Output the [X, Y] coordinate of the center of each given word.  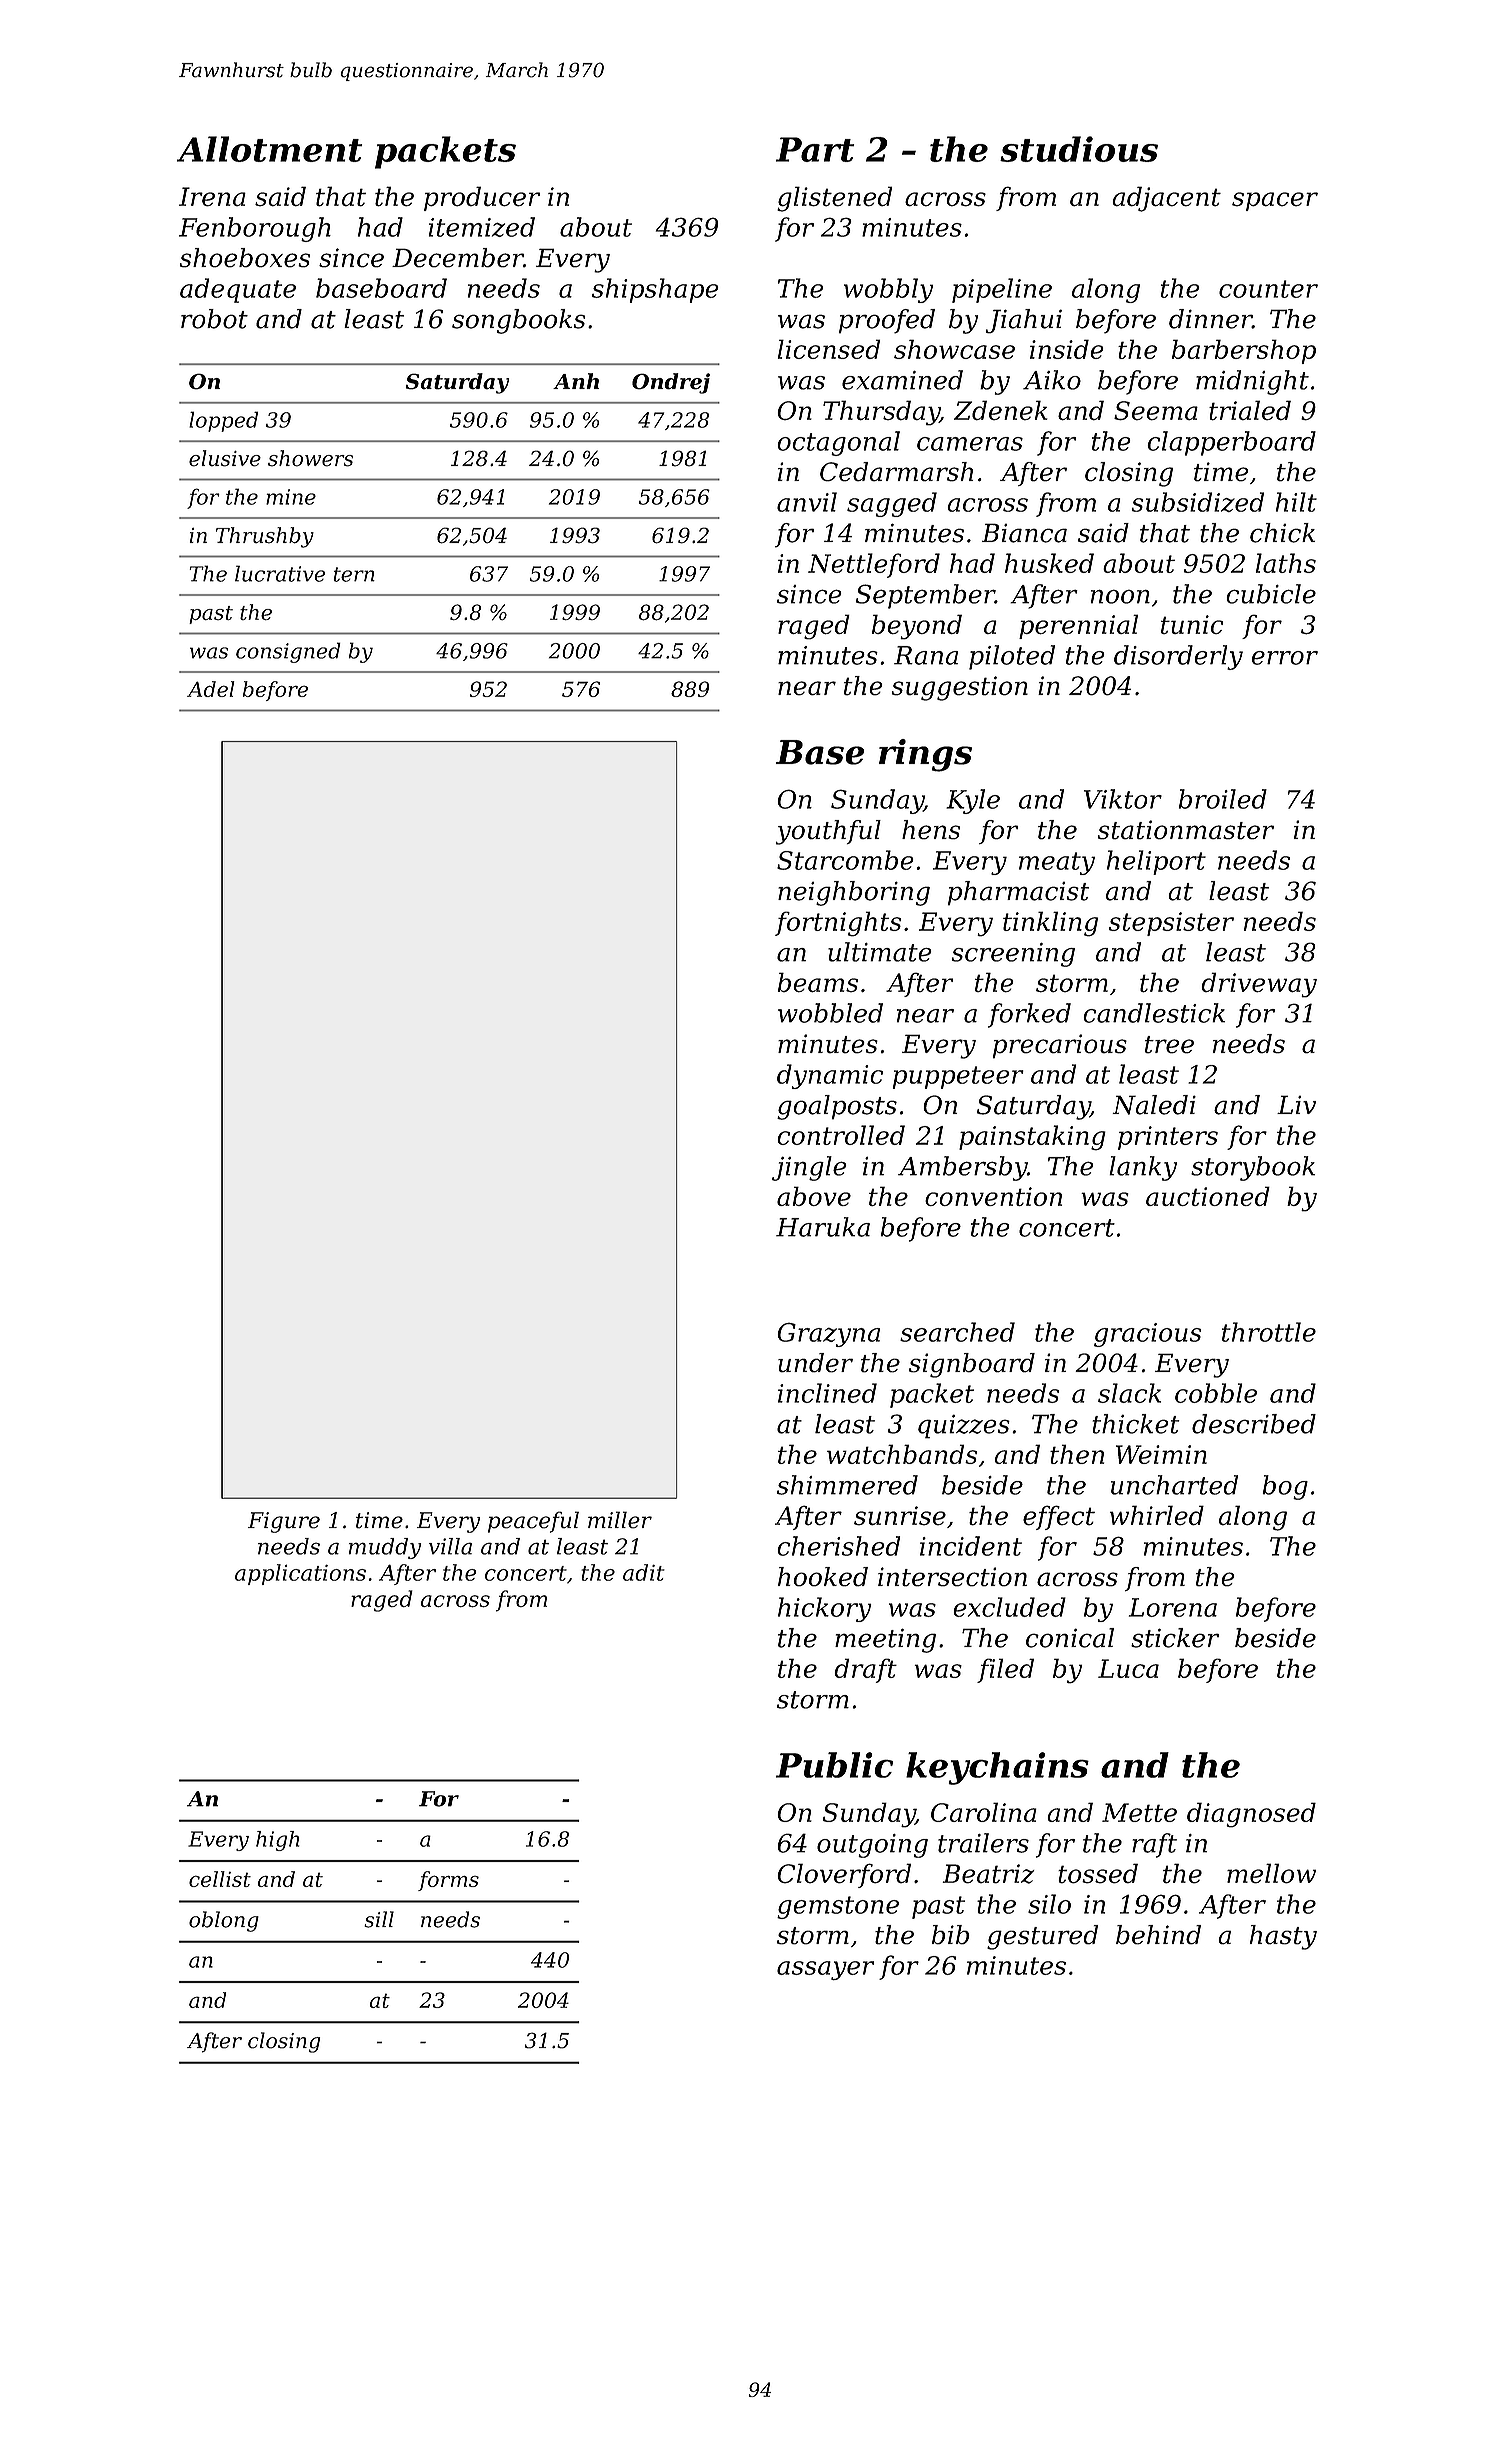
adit [644, 1572]
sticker [1175, 1638]
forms [448, 1881]
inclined [827, 1393]
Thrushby [265, 537]
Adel [211, 689]
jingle [809, 1168]
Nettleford [874, 565]
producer [482, 198]
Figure [284, 1522]
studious [1079, 149]
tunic [1192, 624]
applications [300, 1574]
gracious [1148, 1335]
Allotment [269, 149]
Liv [1296, 1104]
